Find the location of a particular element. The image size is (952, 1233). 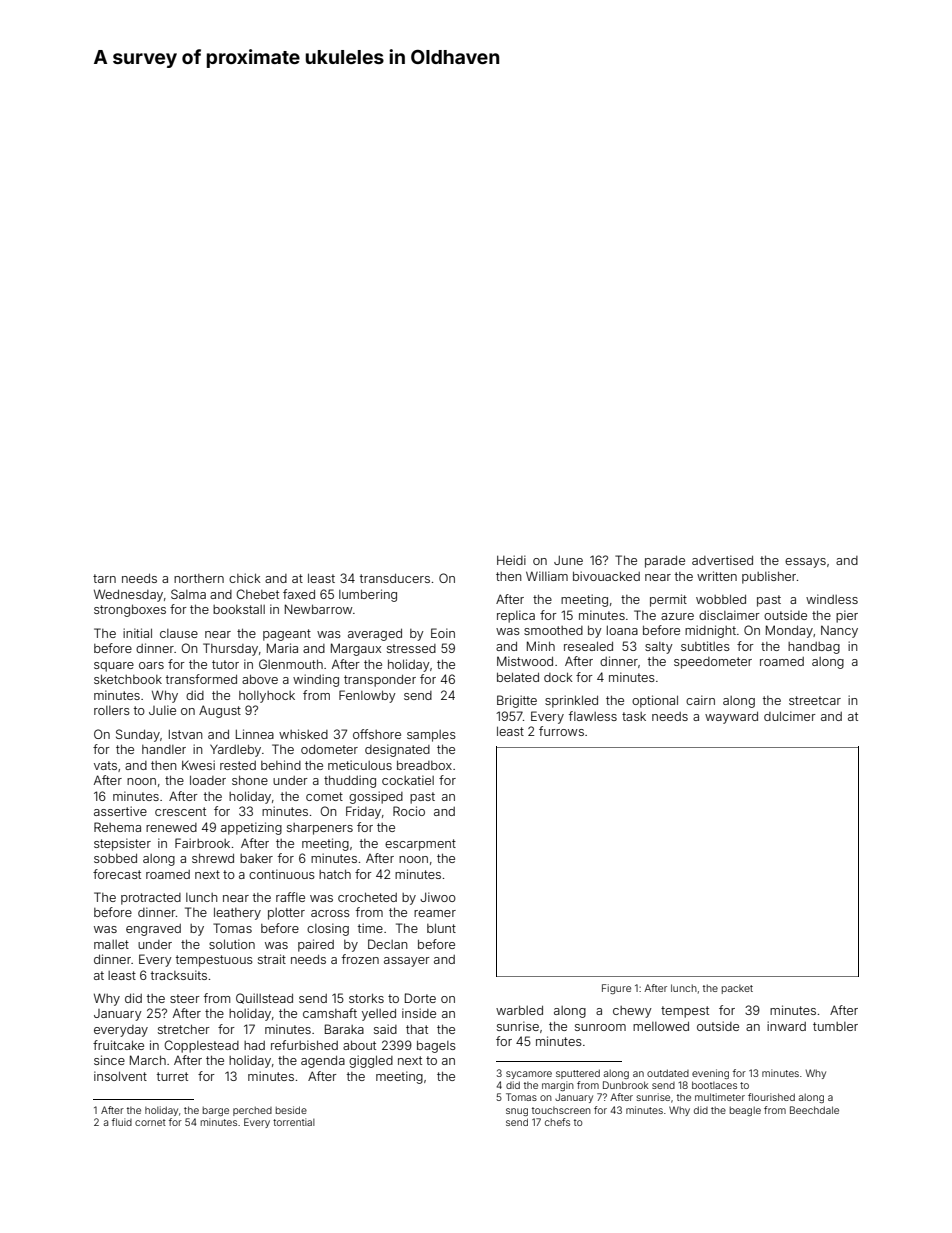

Quillstead is located at coordinates (264, 998).
